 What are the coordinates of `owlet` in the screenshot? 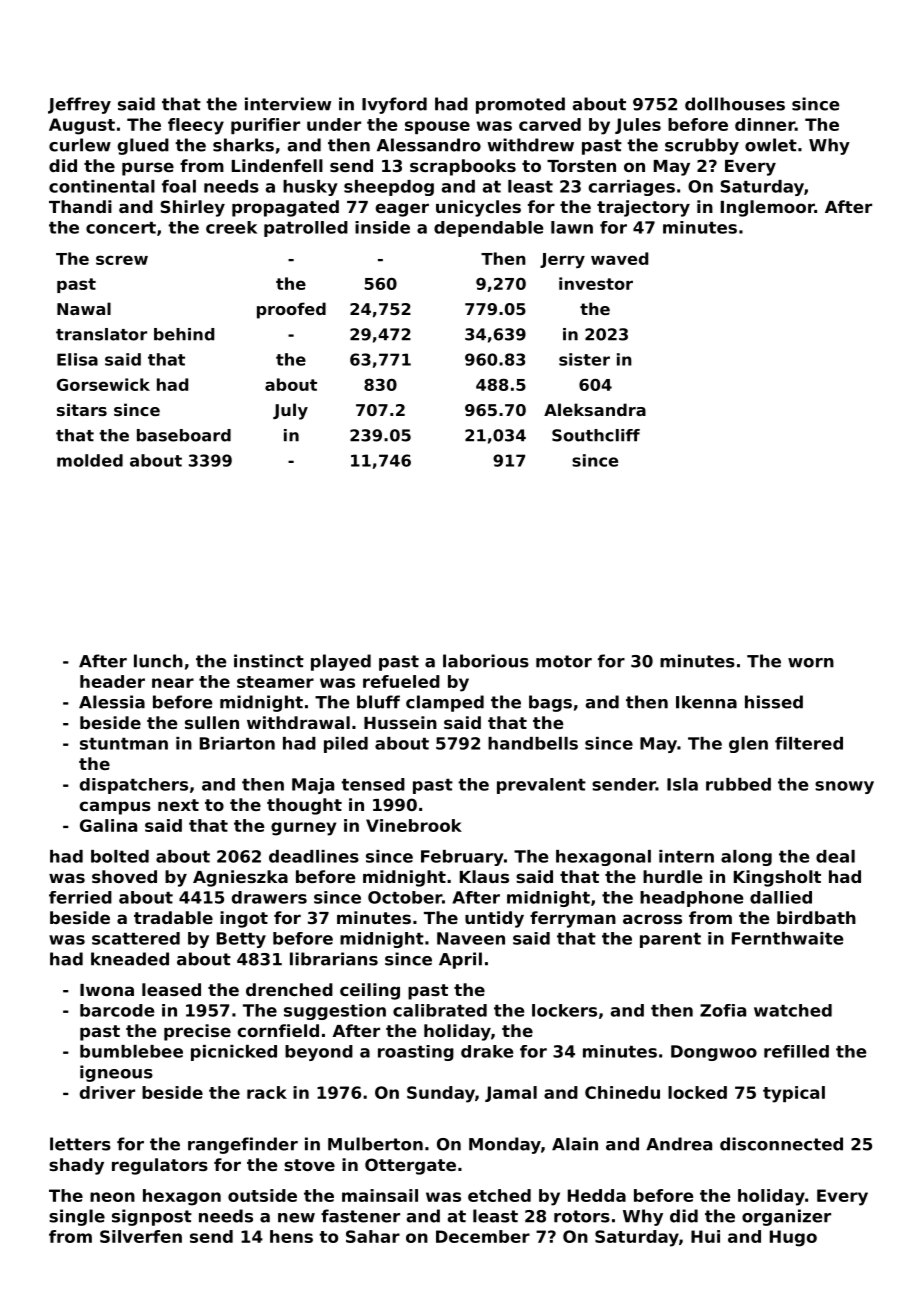 It's located at (771, 145).
